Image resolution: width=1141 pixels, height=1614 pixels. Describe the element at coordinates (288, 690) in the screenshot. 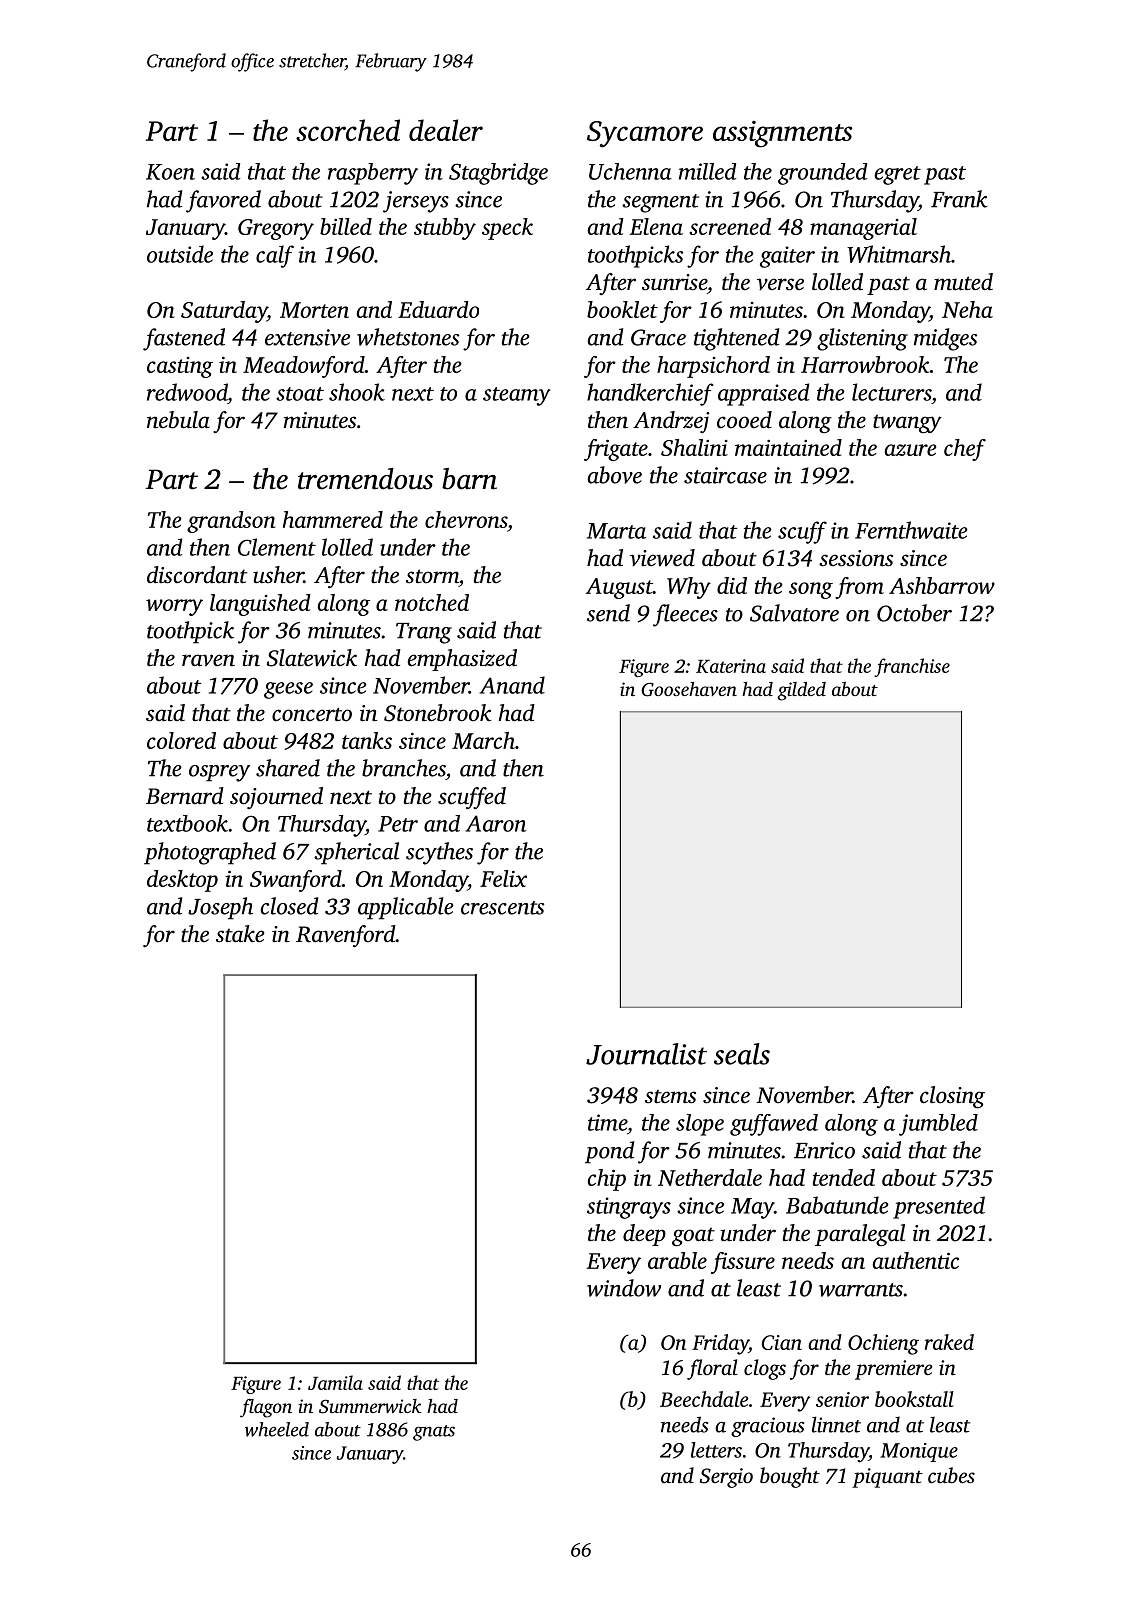

I see `geese` at that location.
